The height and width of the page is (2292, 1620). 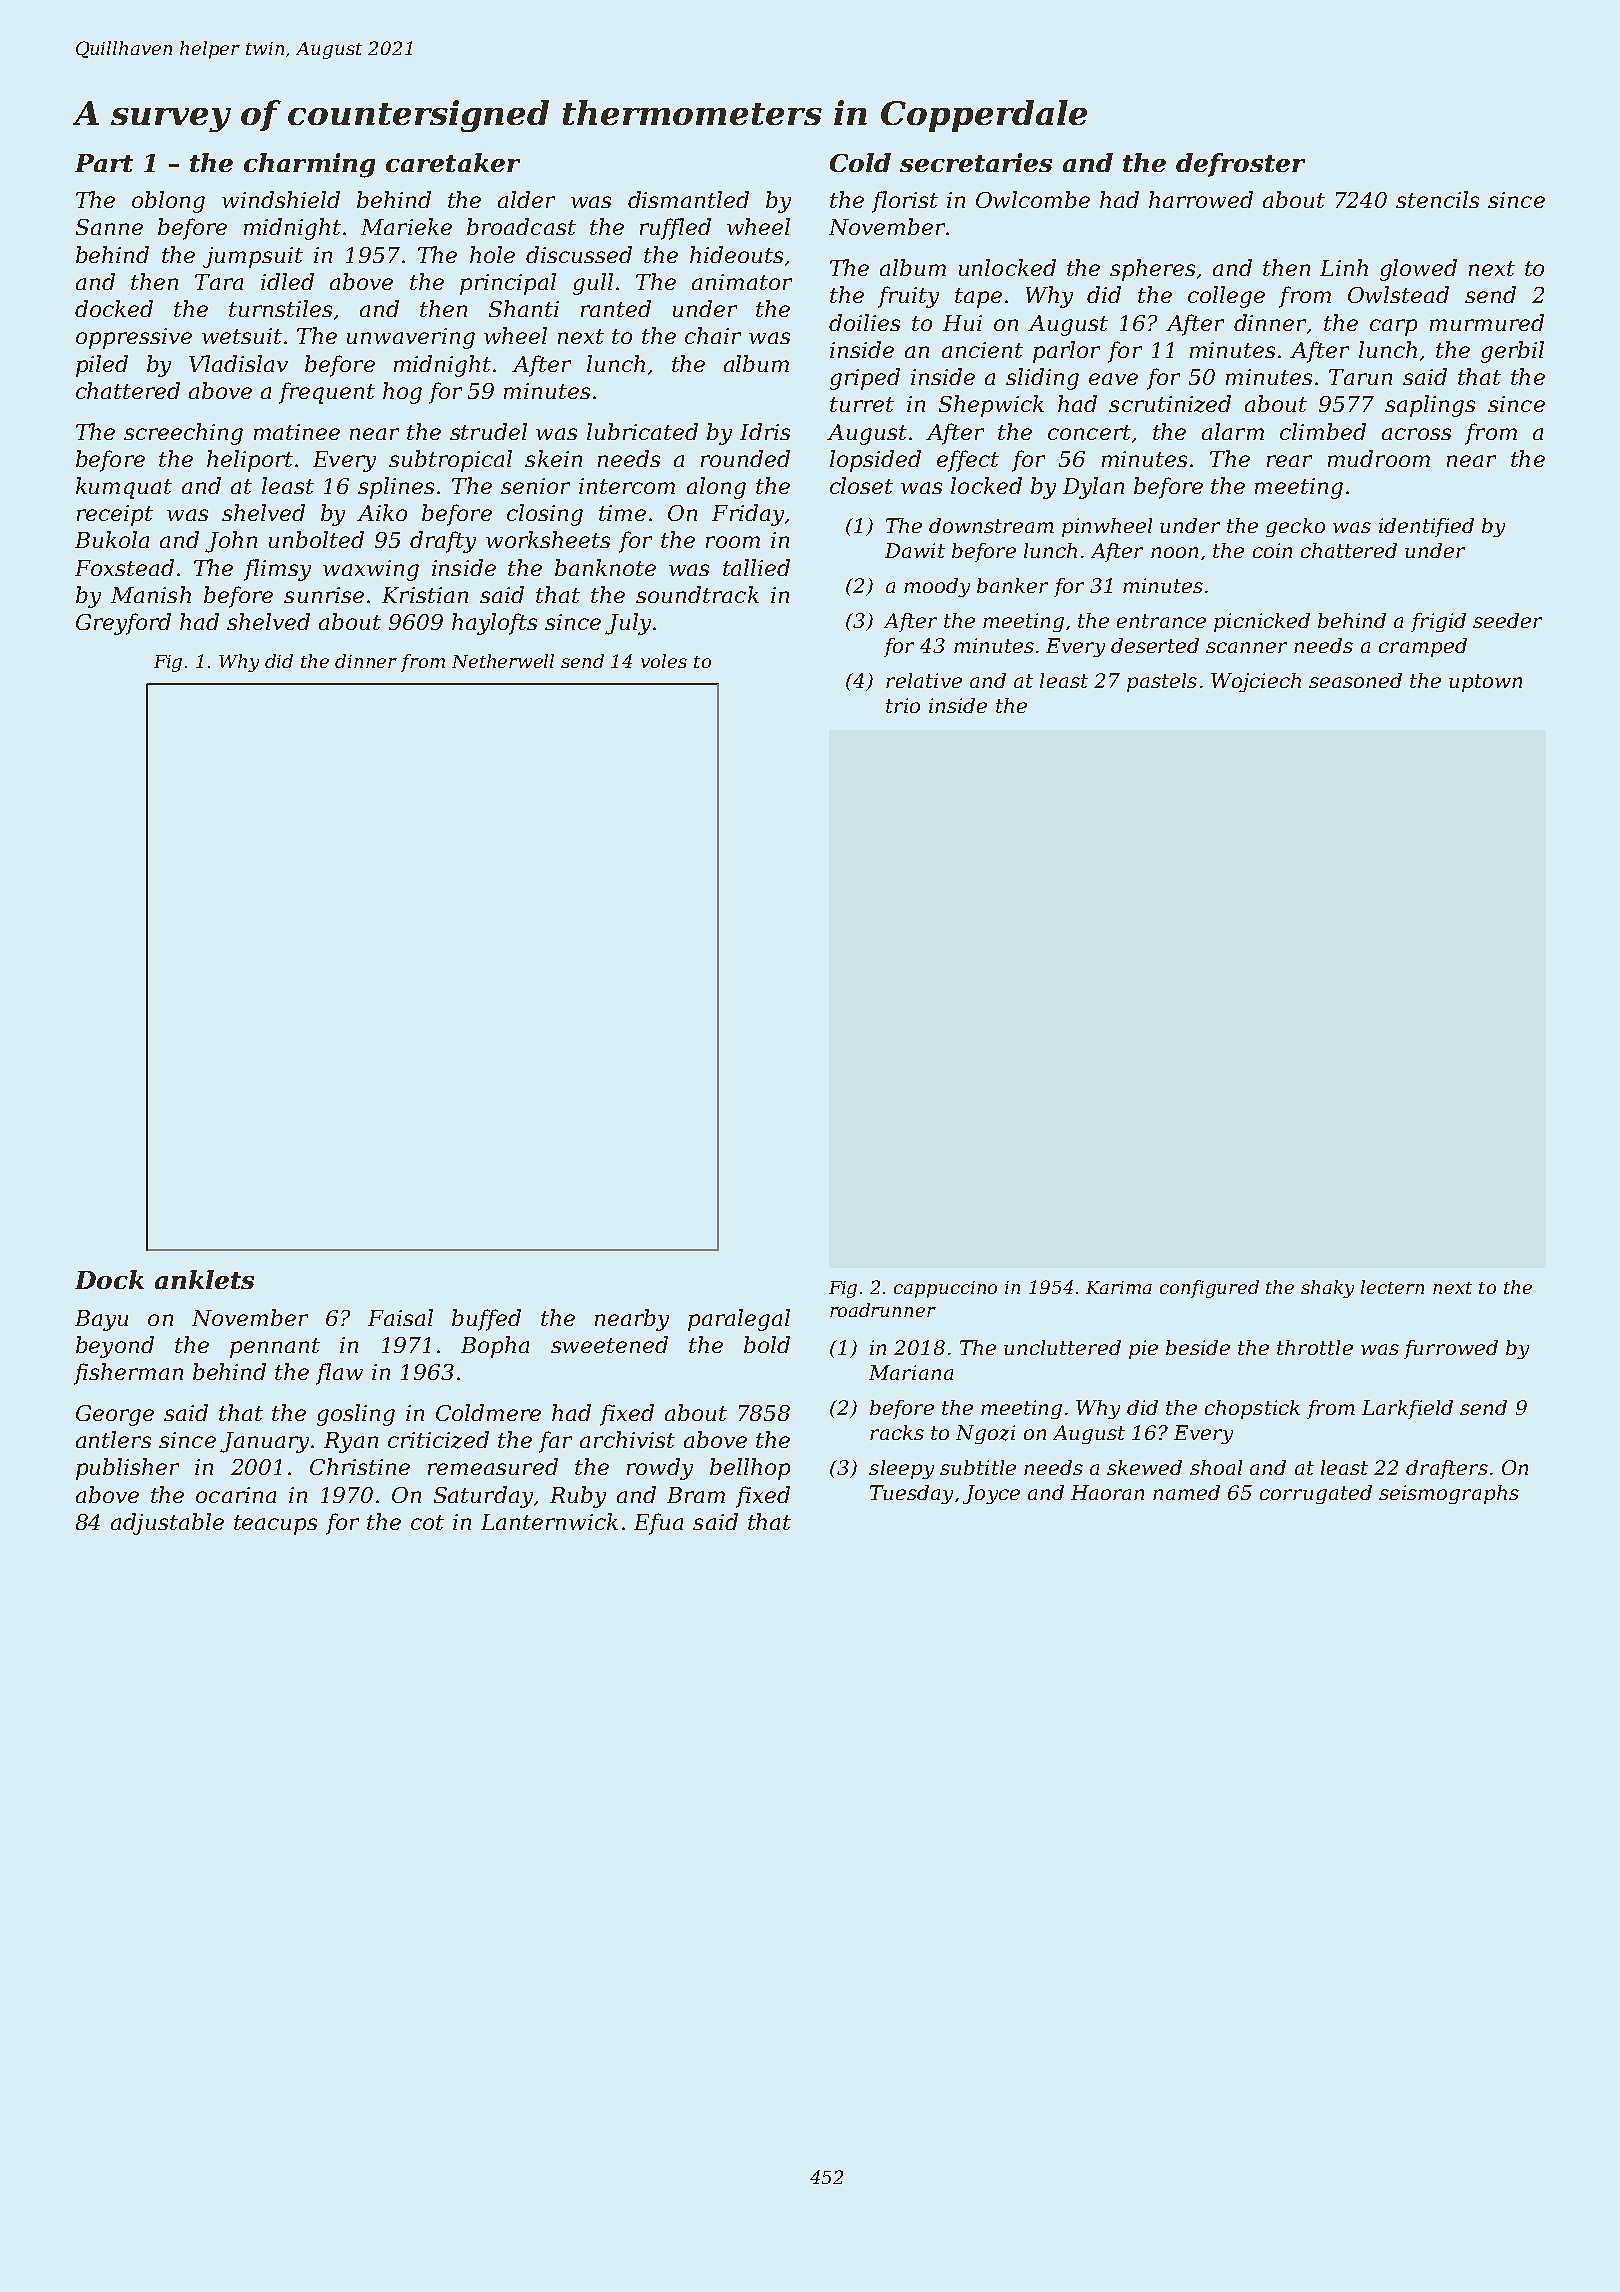 What do you see at coordinates (400, 1317) in the page?
I see `Faisal` at bounding box center [400, 1317].
